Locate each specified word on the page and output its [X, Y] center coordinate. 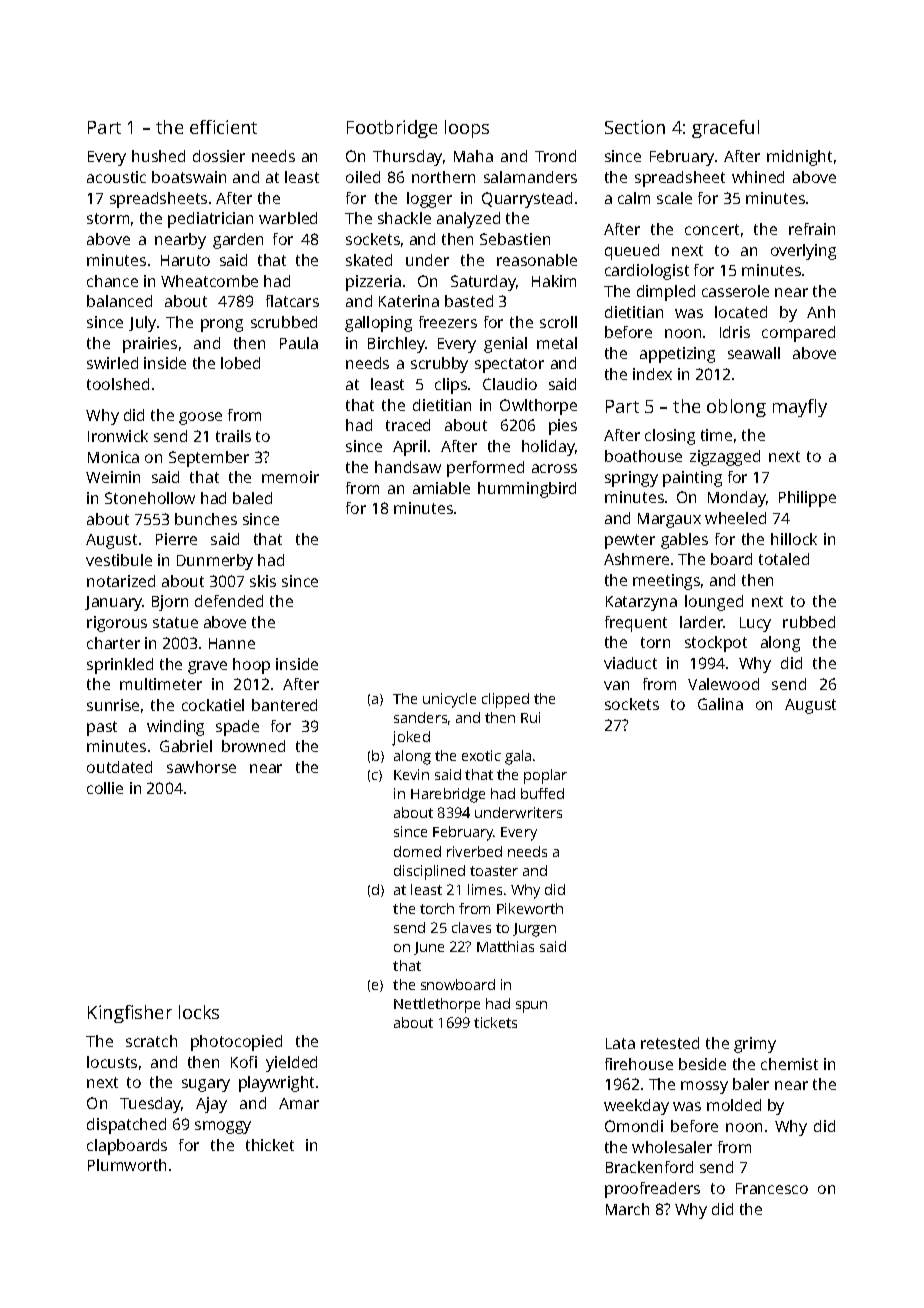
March [627, 1209]
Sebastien [515, 239]
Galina [720, 704]
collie [105, 788]
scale [674, 198]
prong [222, 325]
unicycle [449, 700]
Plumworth [127, 1165]
